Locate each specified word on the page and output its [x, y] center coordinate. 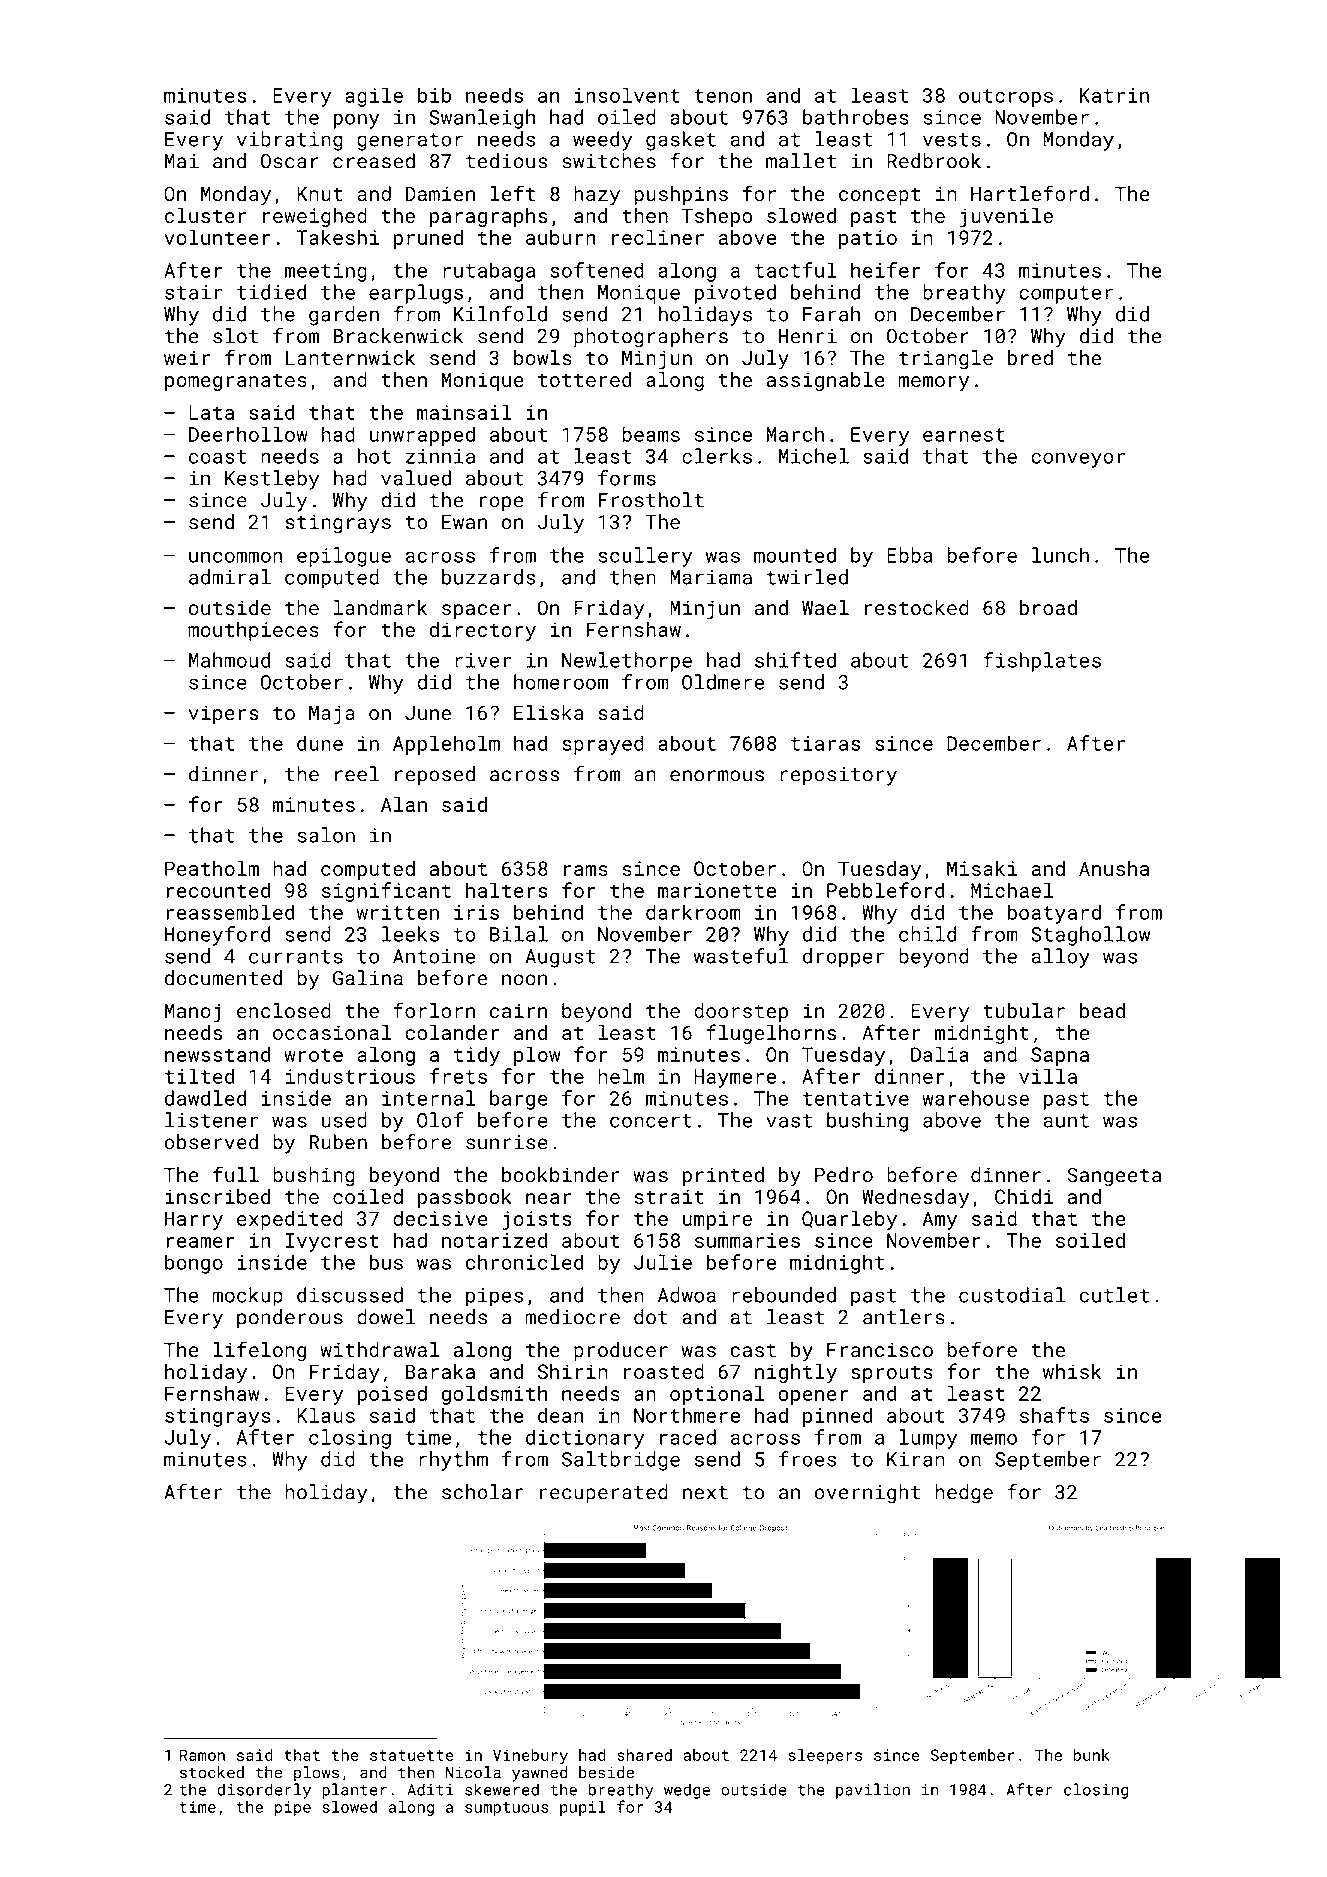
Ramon [202, 1755]
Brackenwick [398, 336]
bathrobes [856, 117]
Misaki [982, 868]
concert [651, 1121]
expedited [290, 1220]
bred [1030, 358]
